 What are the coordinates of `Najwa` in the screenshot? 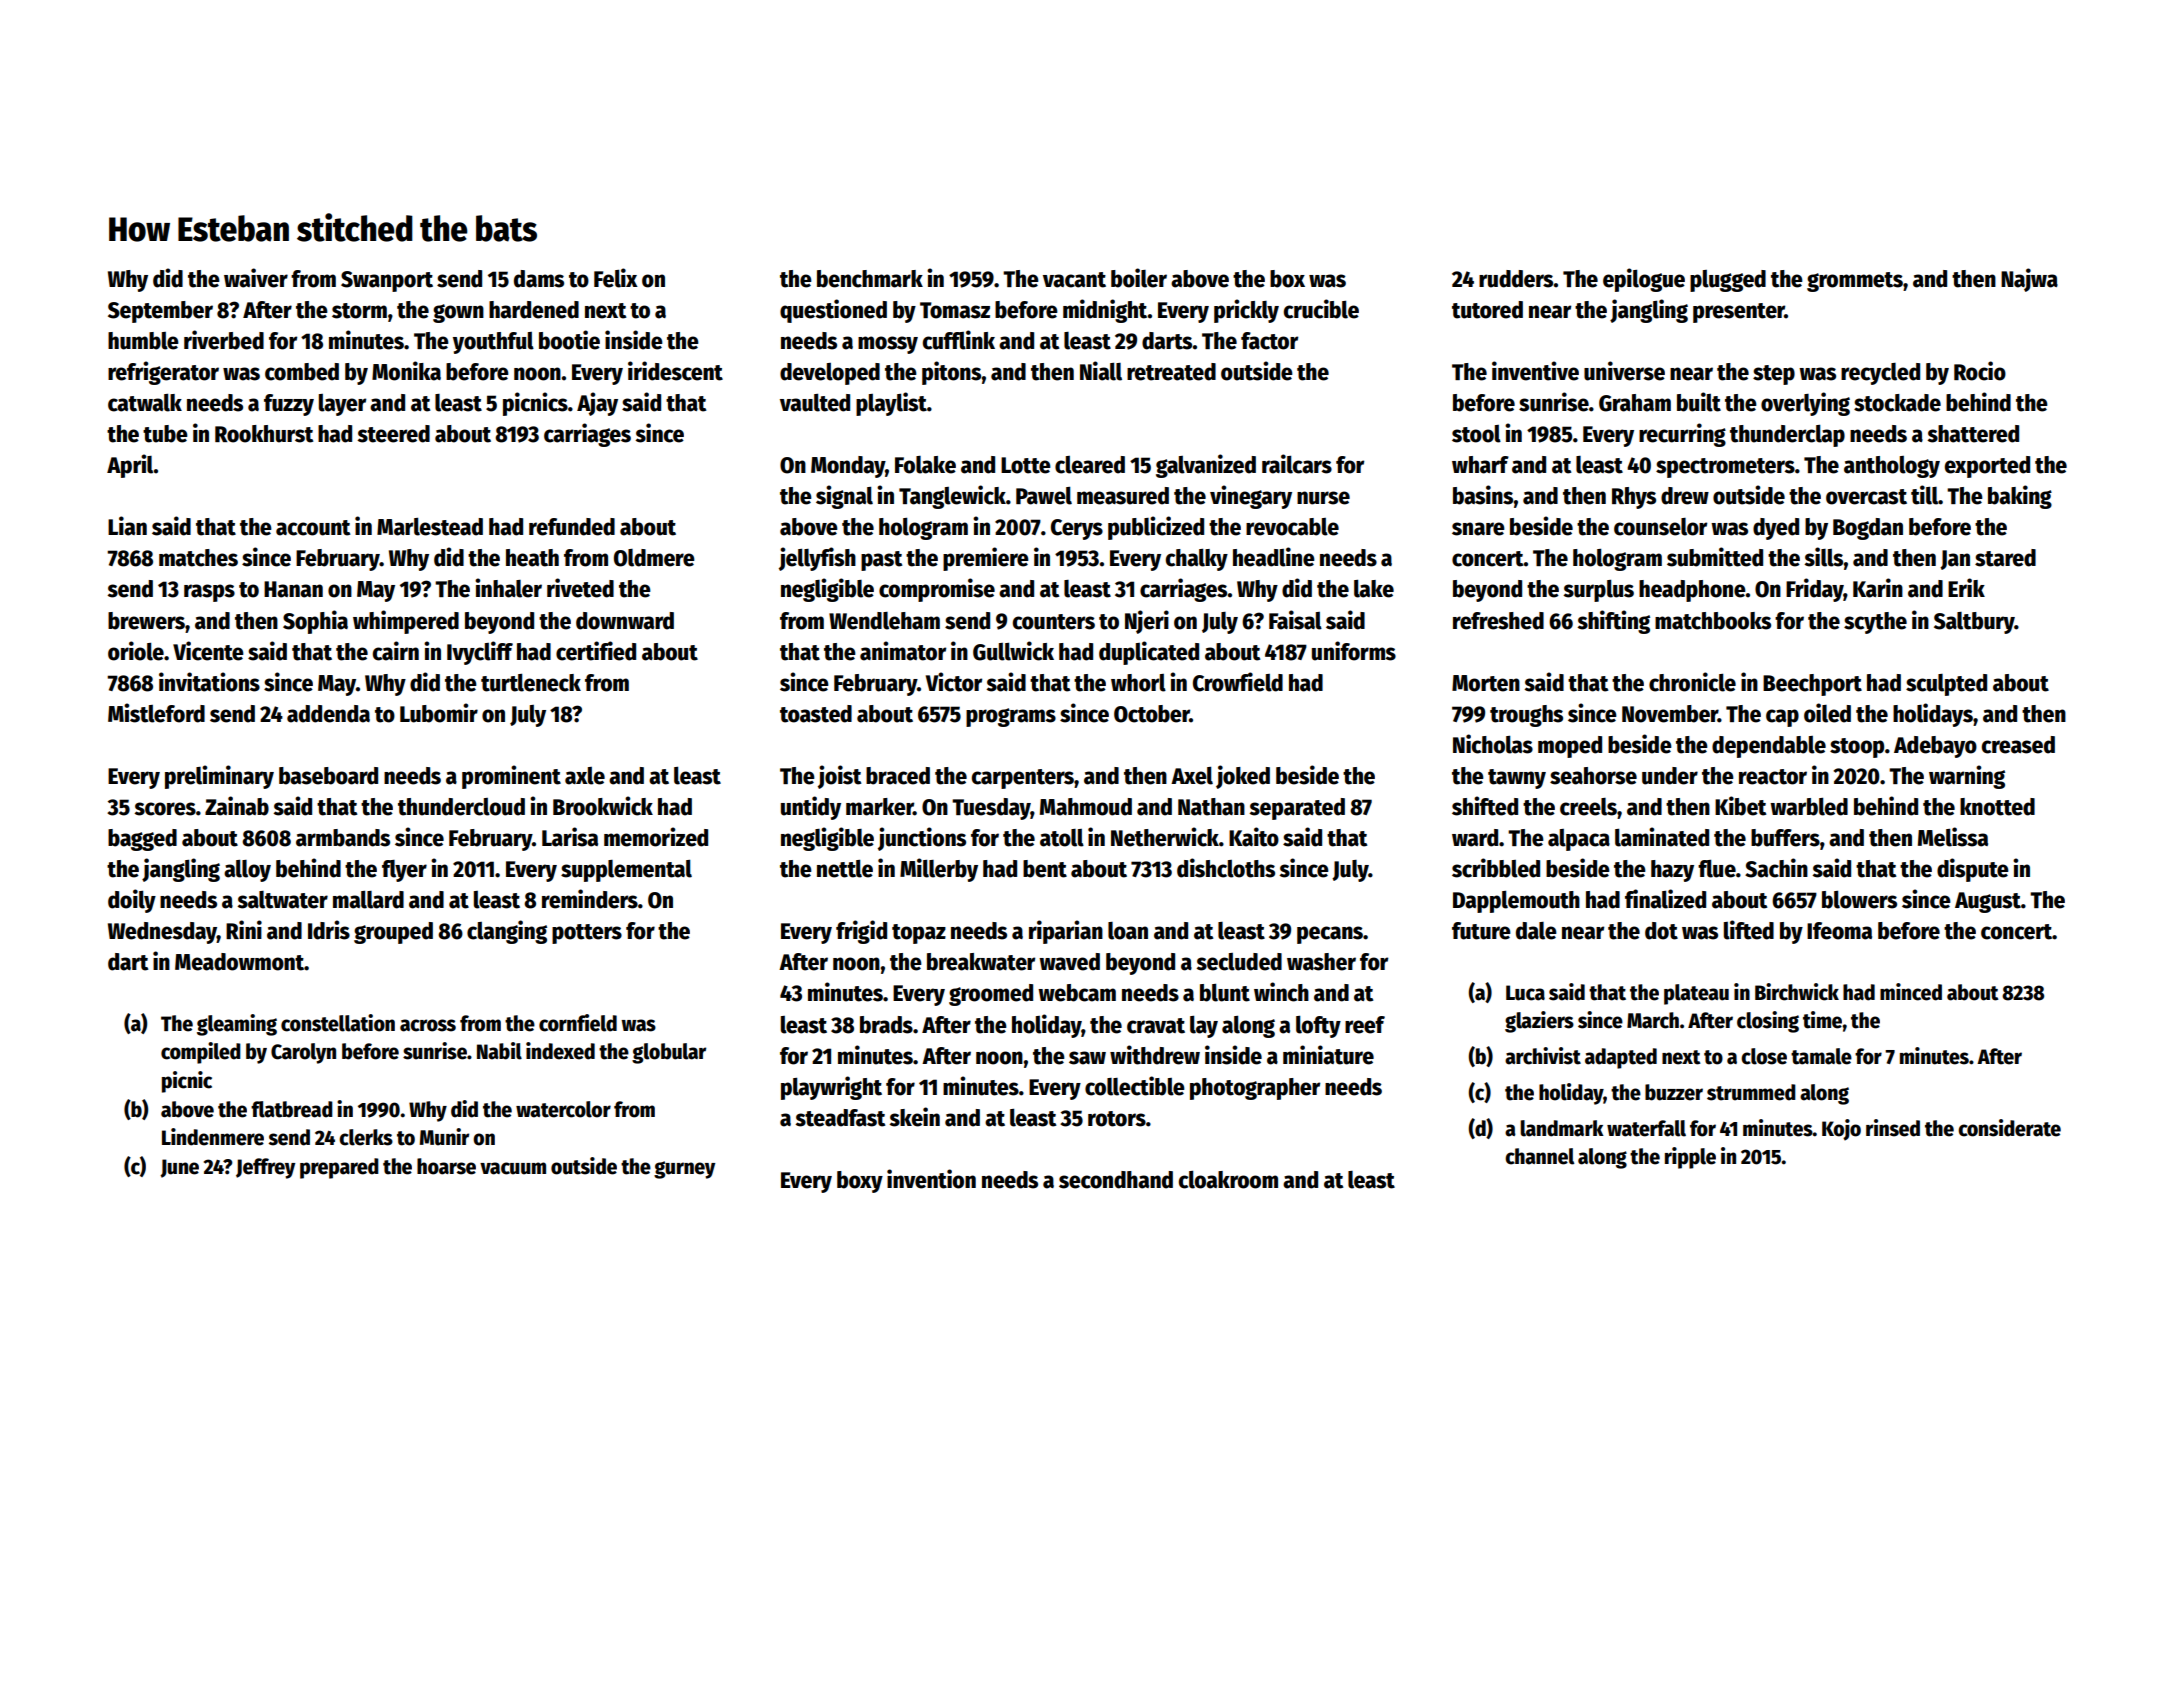 It's located at (2029, 280).
